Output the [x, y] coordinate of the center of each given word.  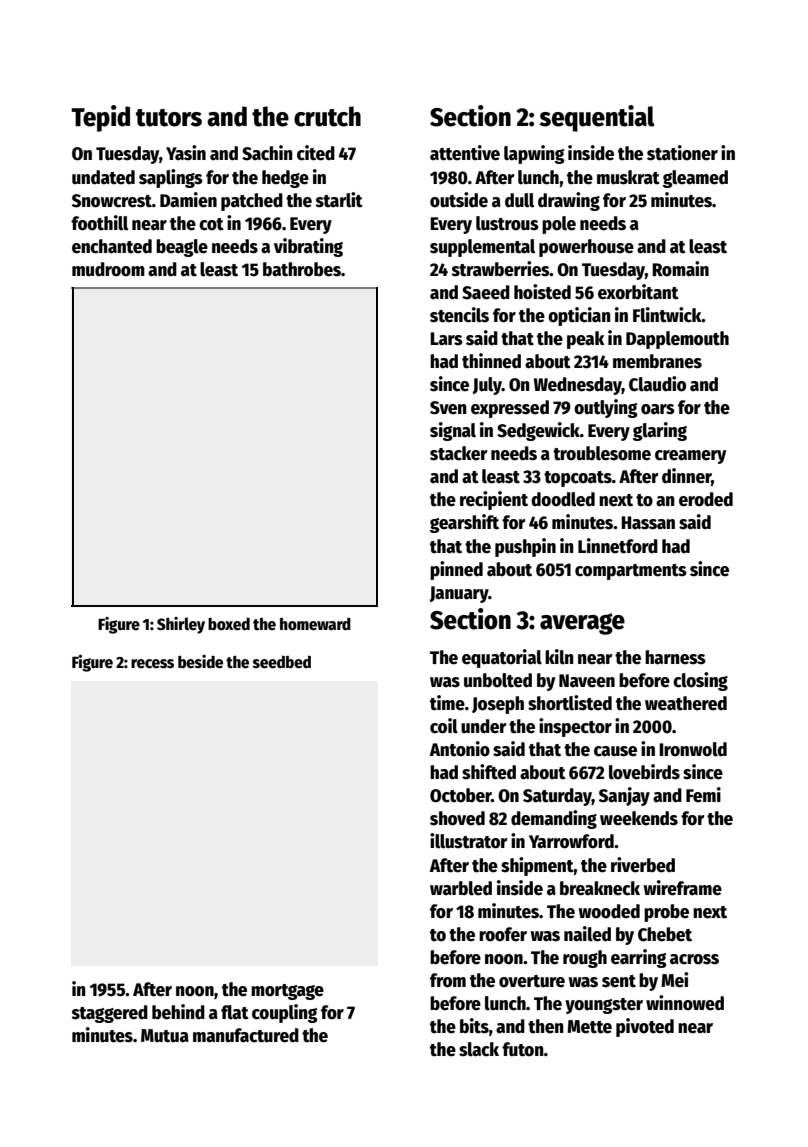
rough [585, 959]
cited [316, 153]
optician [579, 316]
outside [459, 200]
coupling [285, 1013]
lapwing [534, 154]
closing [700, 681]
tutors [169, 118]
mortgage [287, 992]
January [459, 594]
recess [152, 664]
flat [235, 1012]
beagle [182, 248]
